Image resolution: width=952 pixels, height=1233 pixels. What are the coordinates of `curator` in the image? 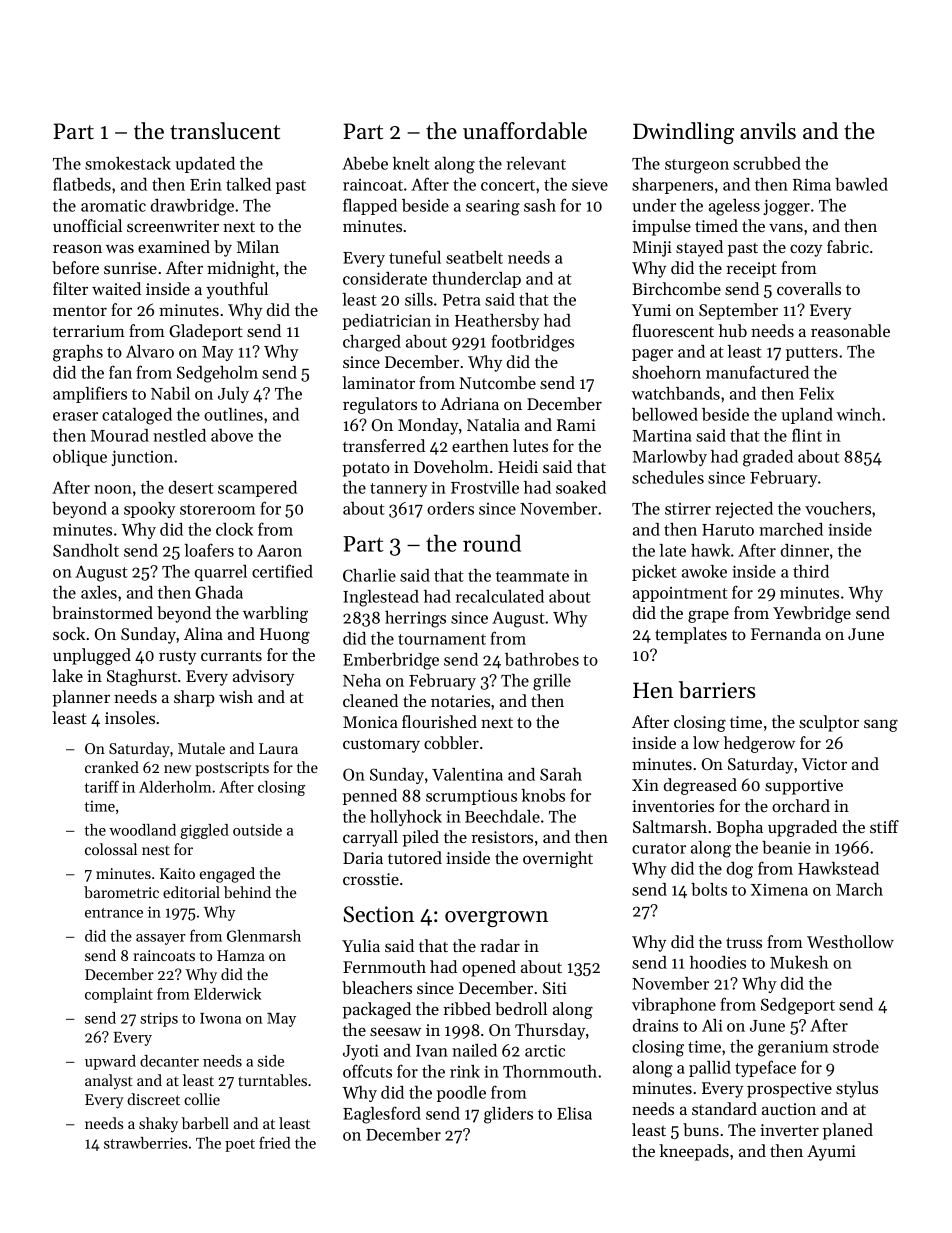 It's located at (659, 848).
